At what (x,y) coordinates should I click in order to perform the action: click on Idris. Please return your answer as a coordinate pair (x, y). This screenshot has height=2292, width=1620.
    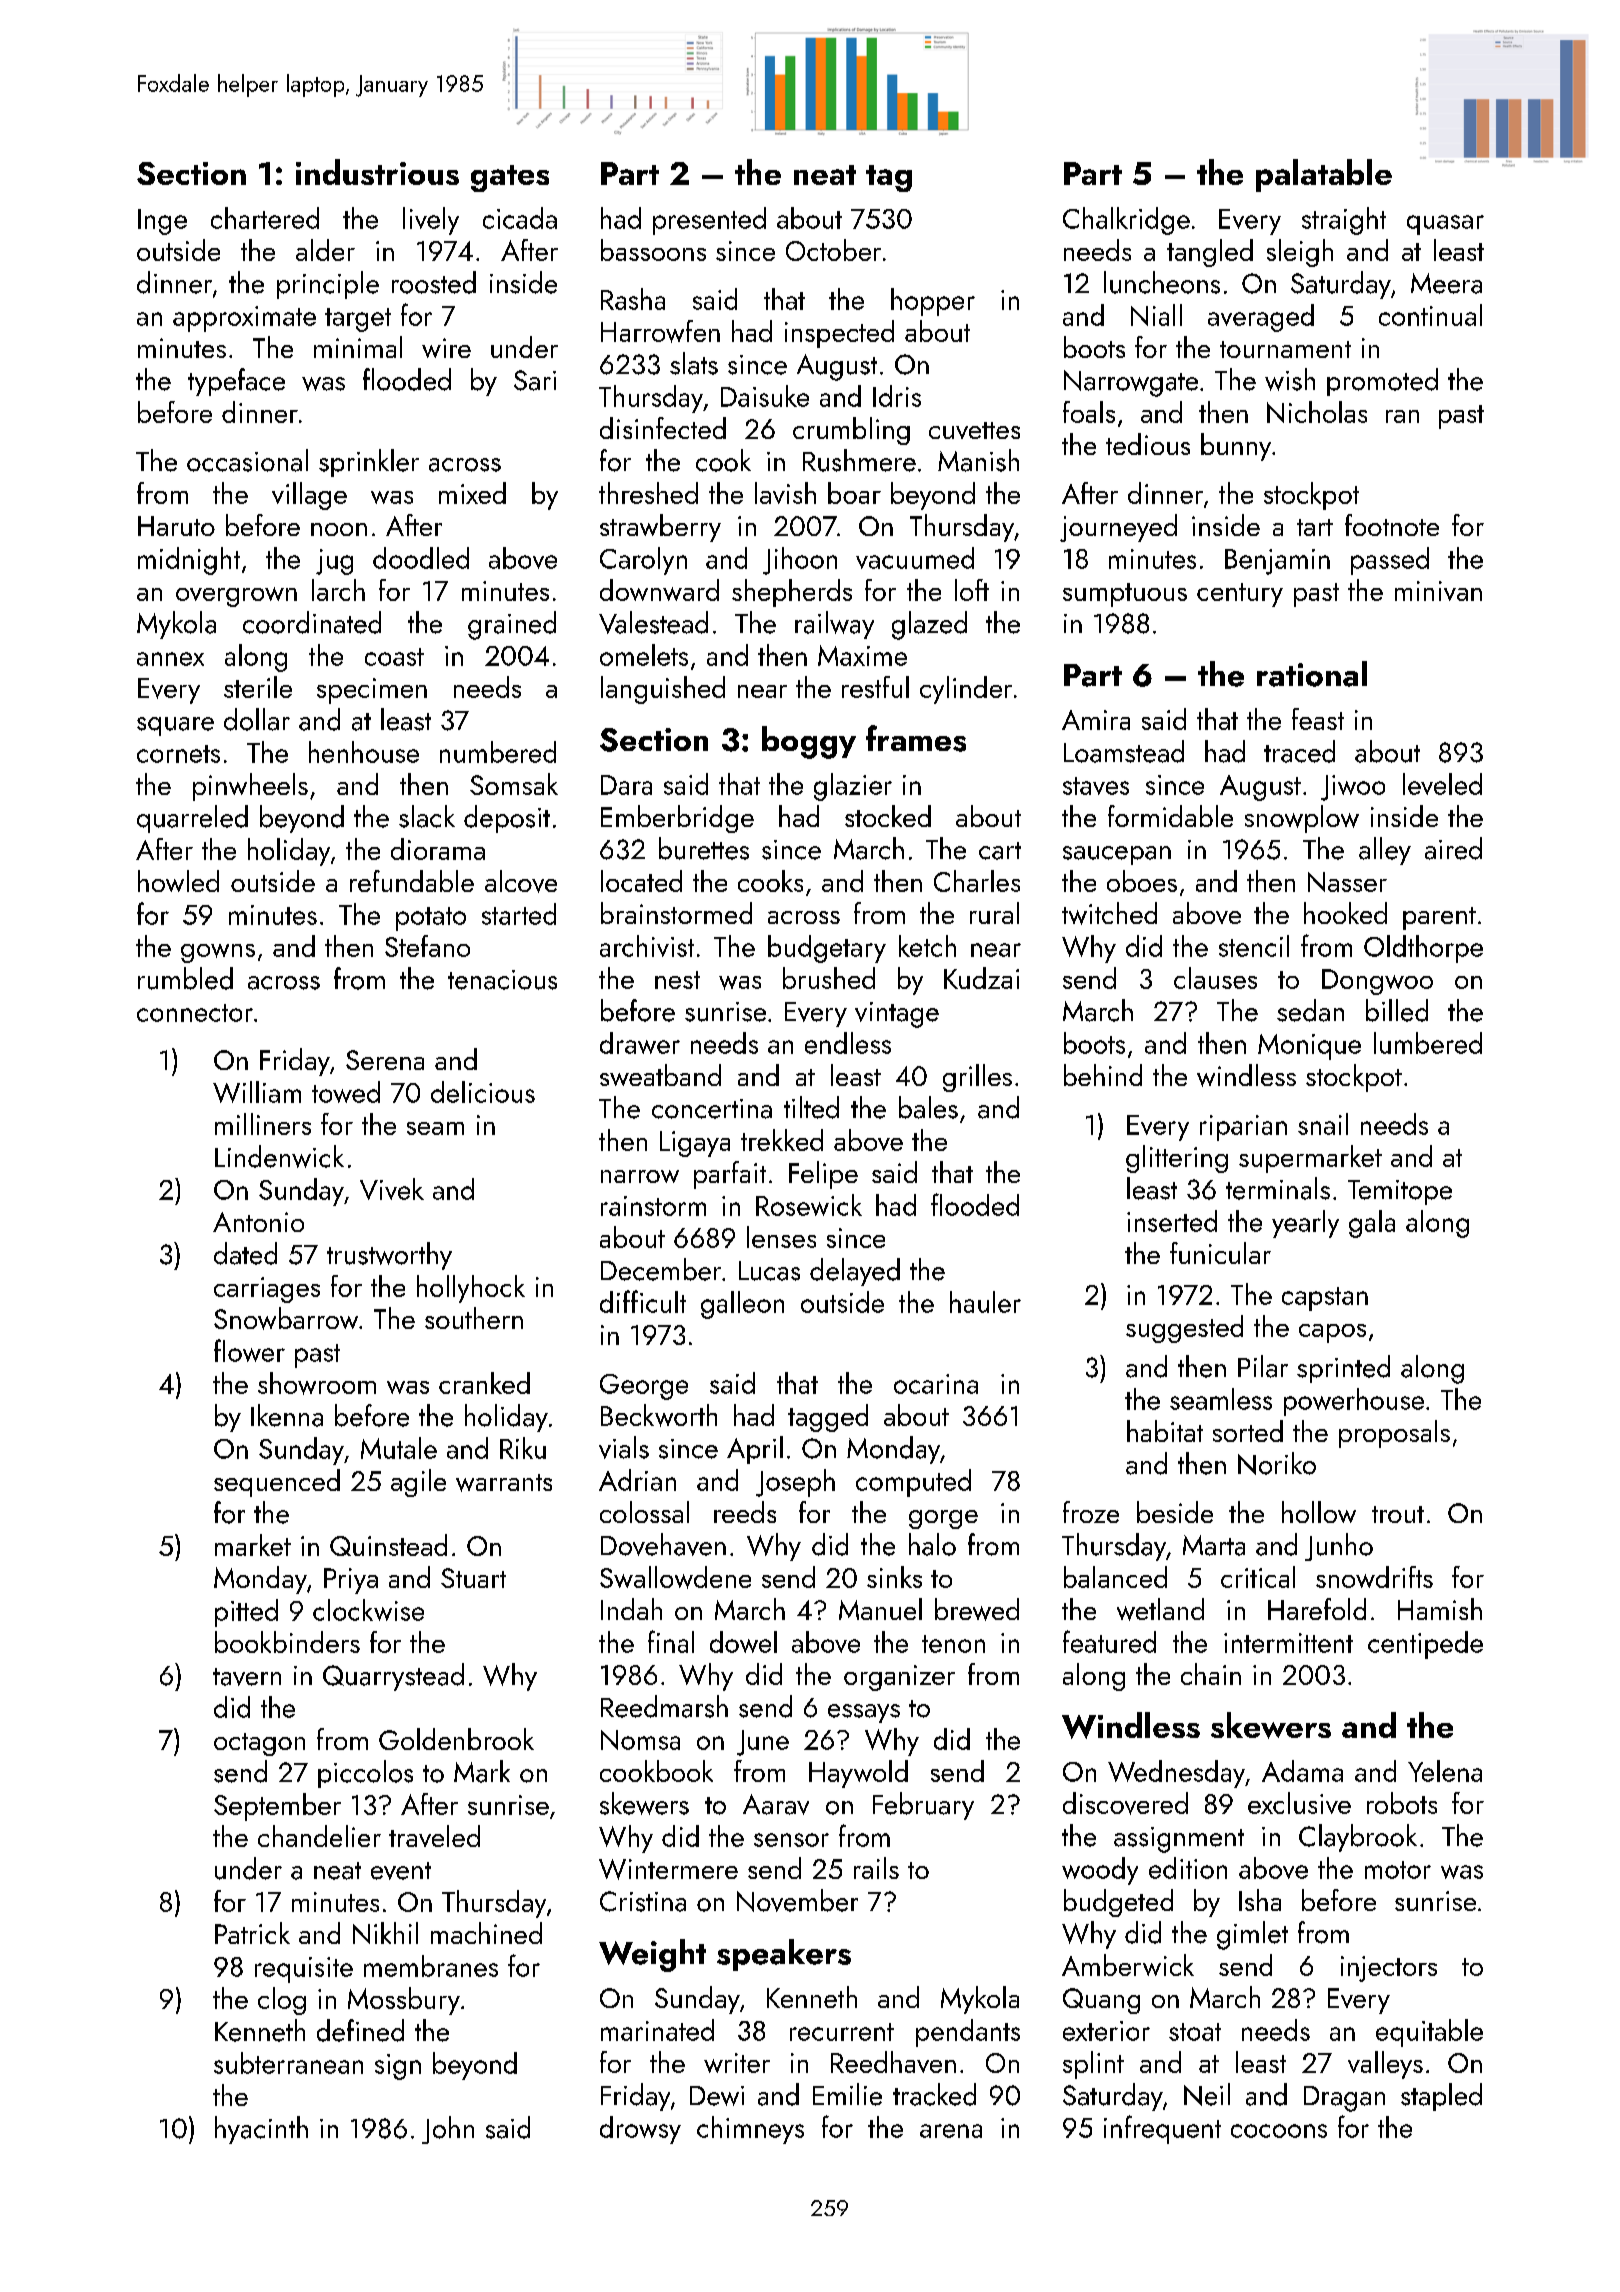
    Looking at the image, I should click on (897, 396).
